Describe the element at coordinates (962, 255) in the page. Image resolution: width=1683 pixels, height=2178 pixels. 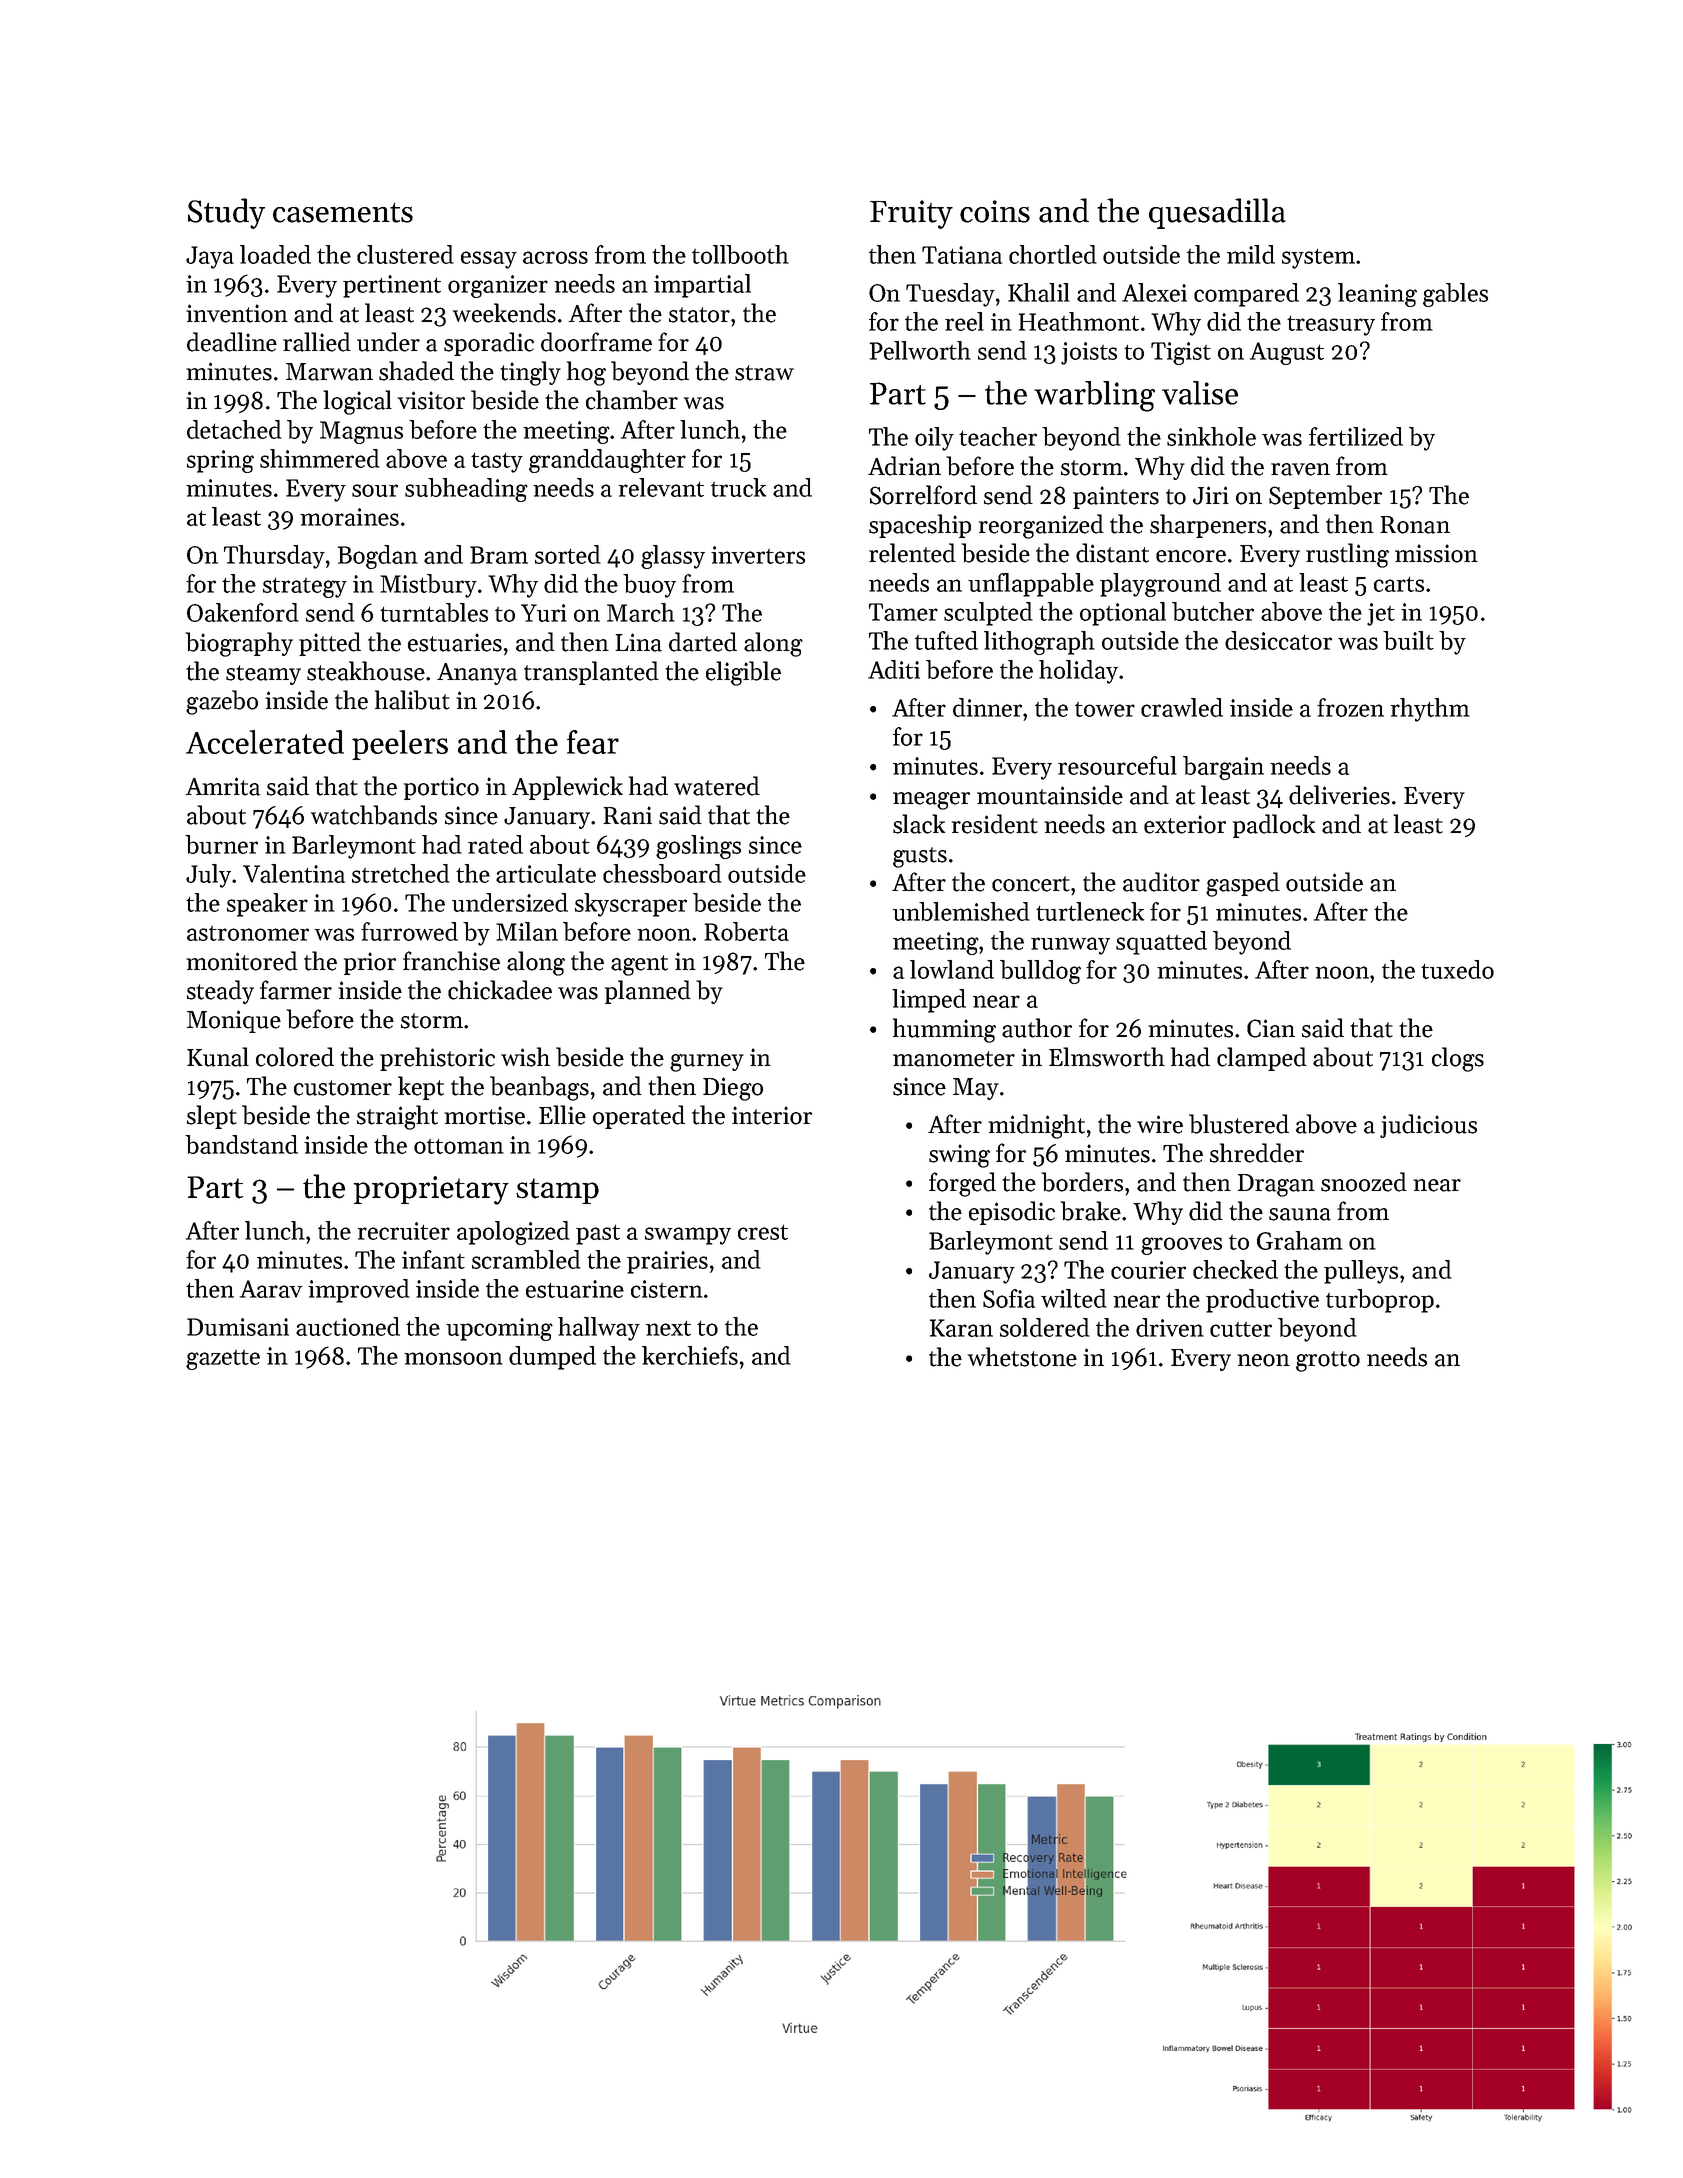
I see `Tatiana` at that location.
